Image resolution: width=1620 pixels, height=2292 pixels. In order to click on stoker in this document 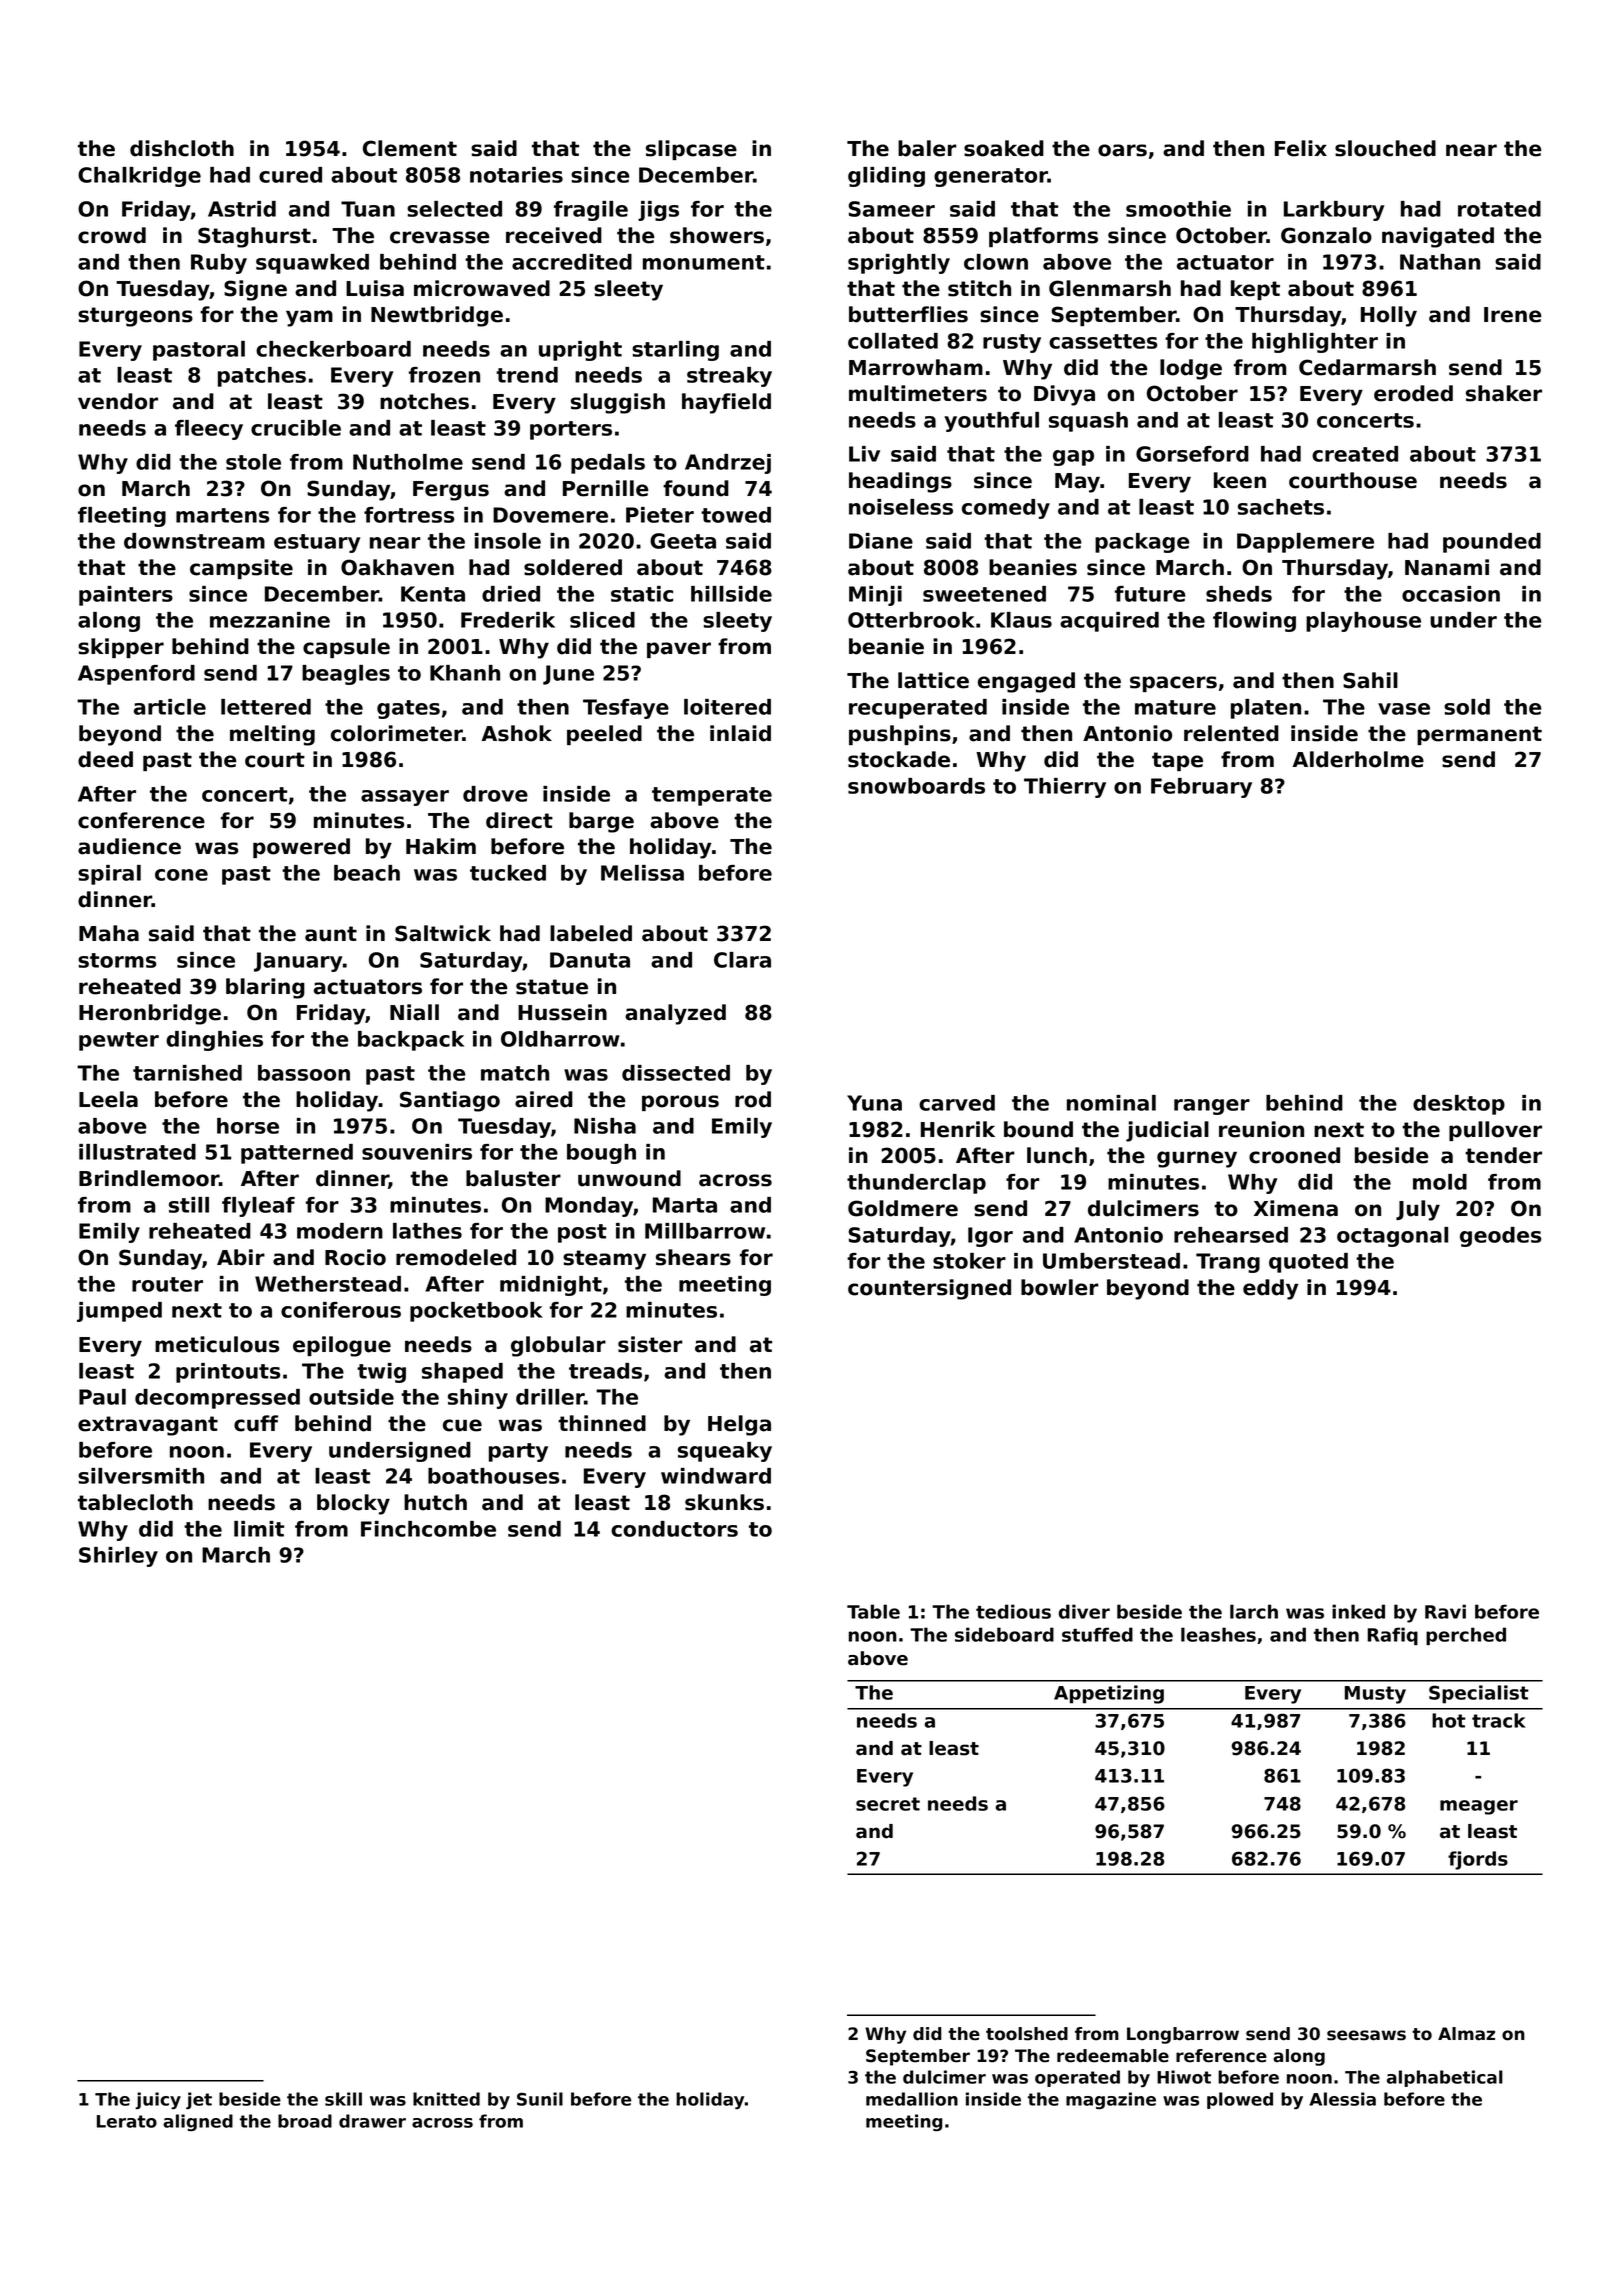, I will do `click(969, 1261)`.
